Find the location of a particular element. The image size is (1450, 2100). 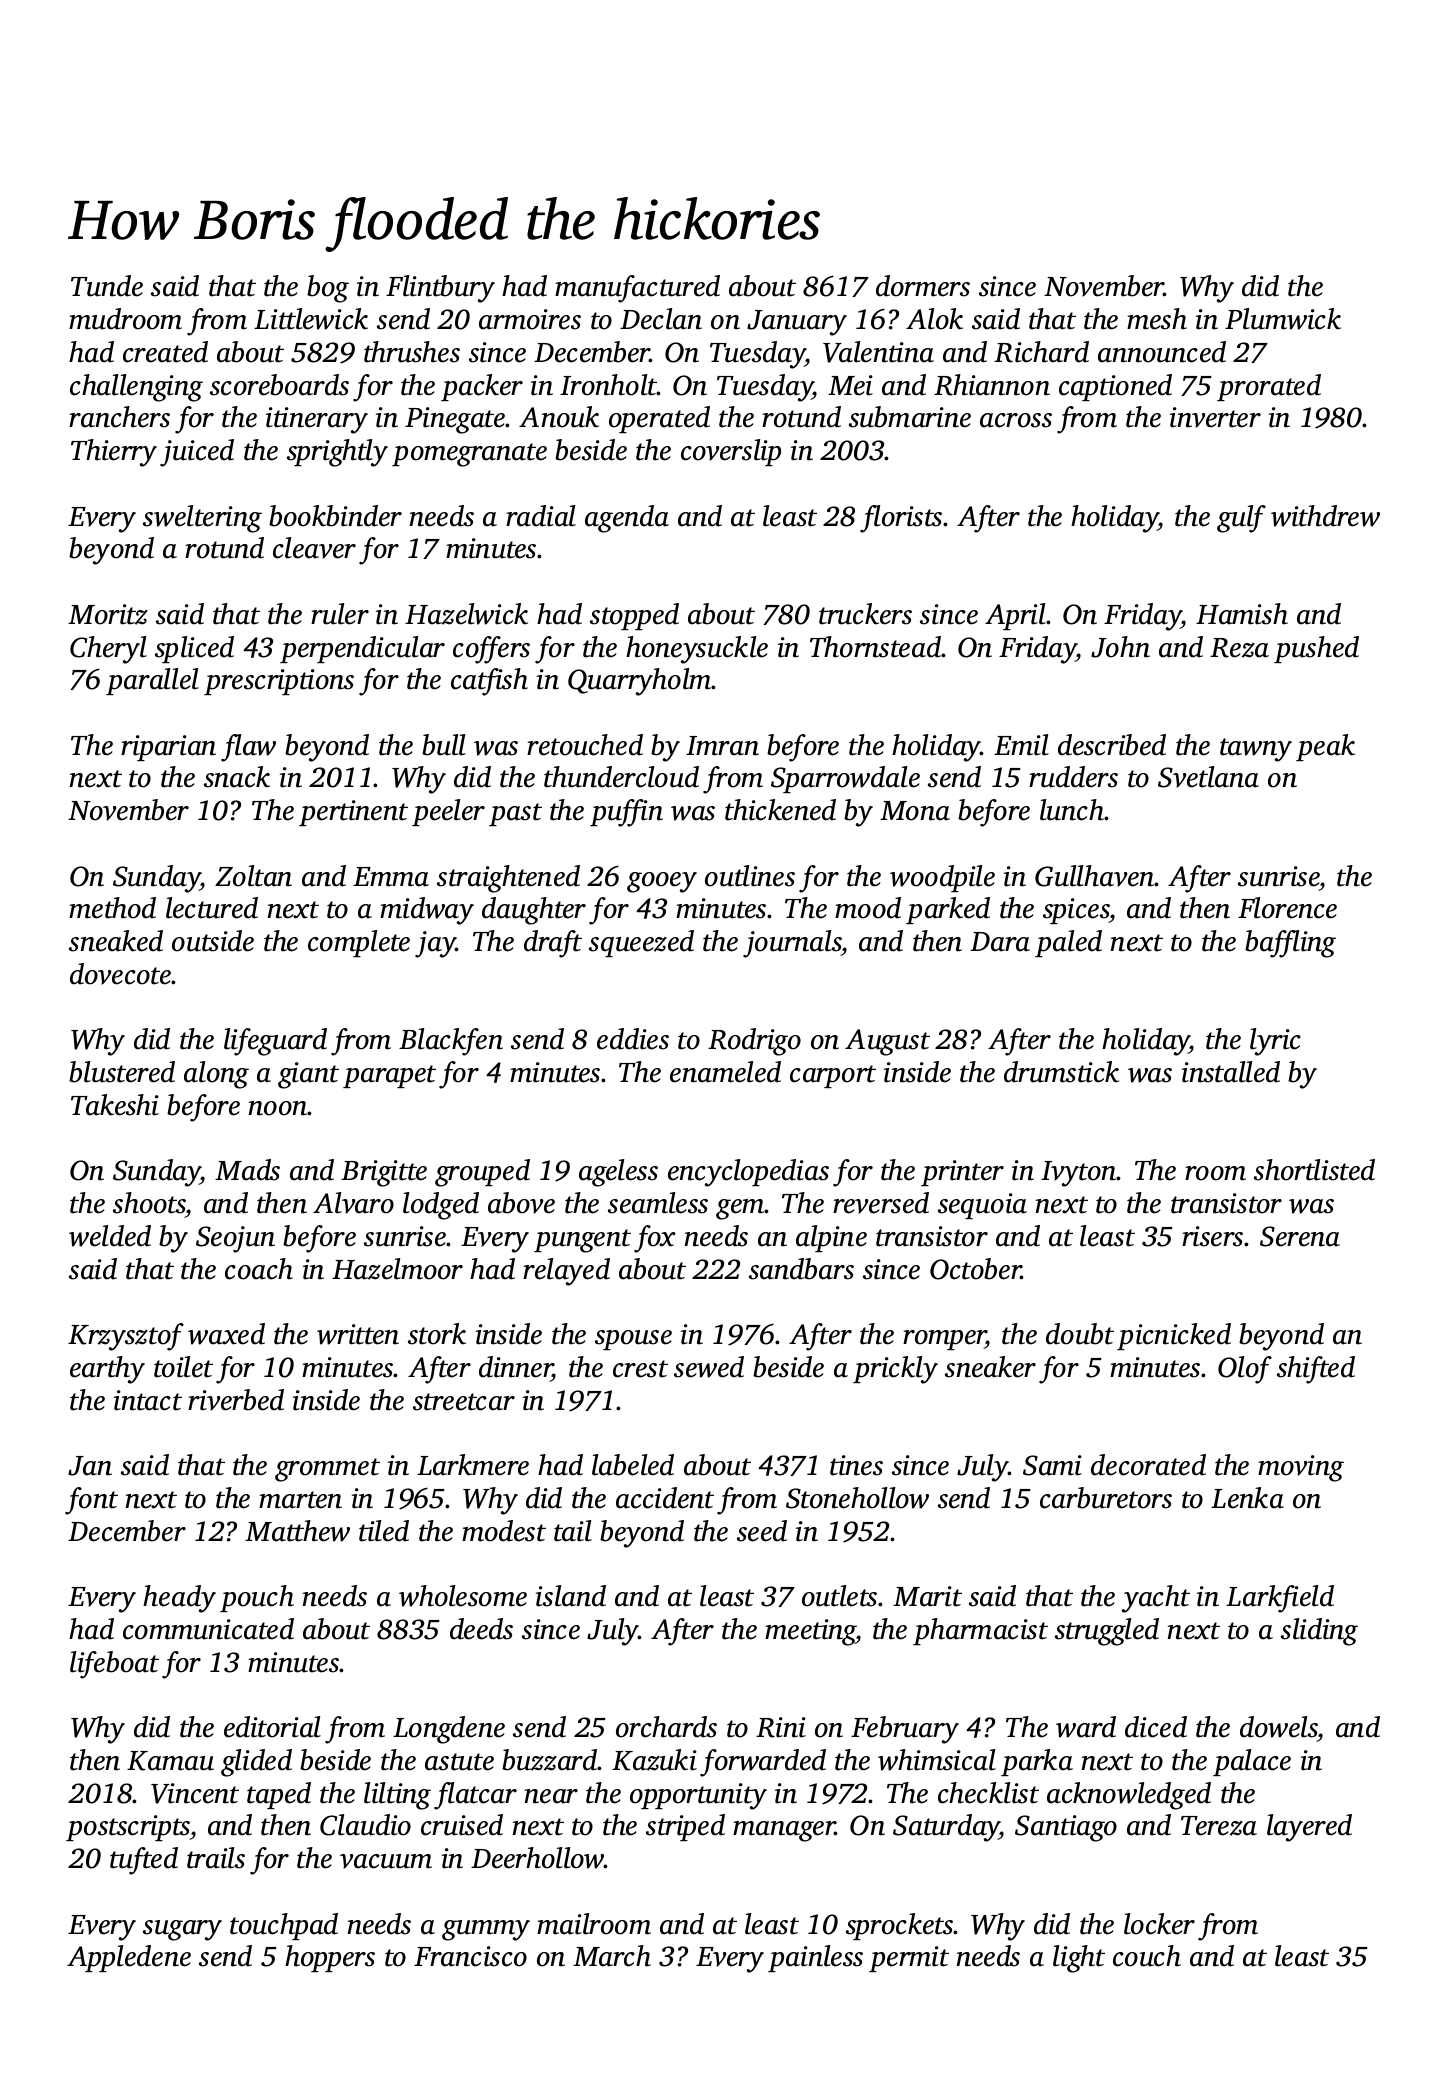

truckers is located at coordinates (865, 614).
